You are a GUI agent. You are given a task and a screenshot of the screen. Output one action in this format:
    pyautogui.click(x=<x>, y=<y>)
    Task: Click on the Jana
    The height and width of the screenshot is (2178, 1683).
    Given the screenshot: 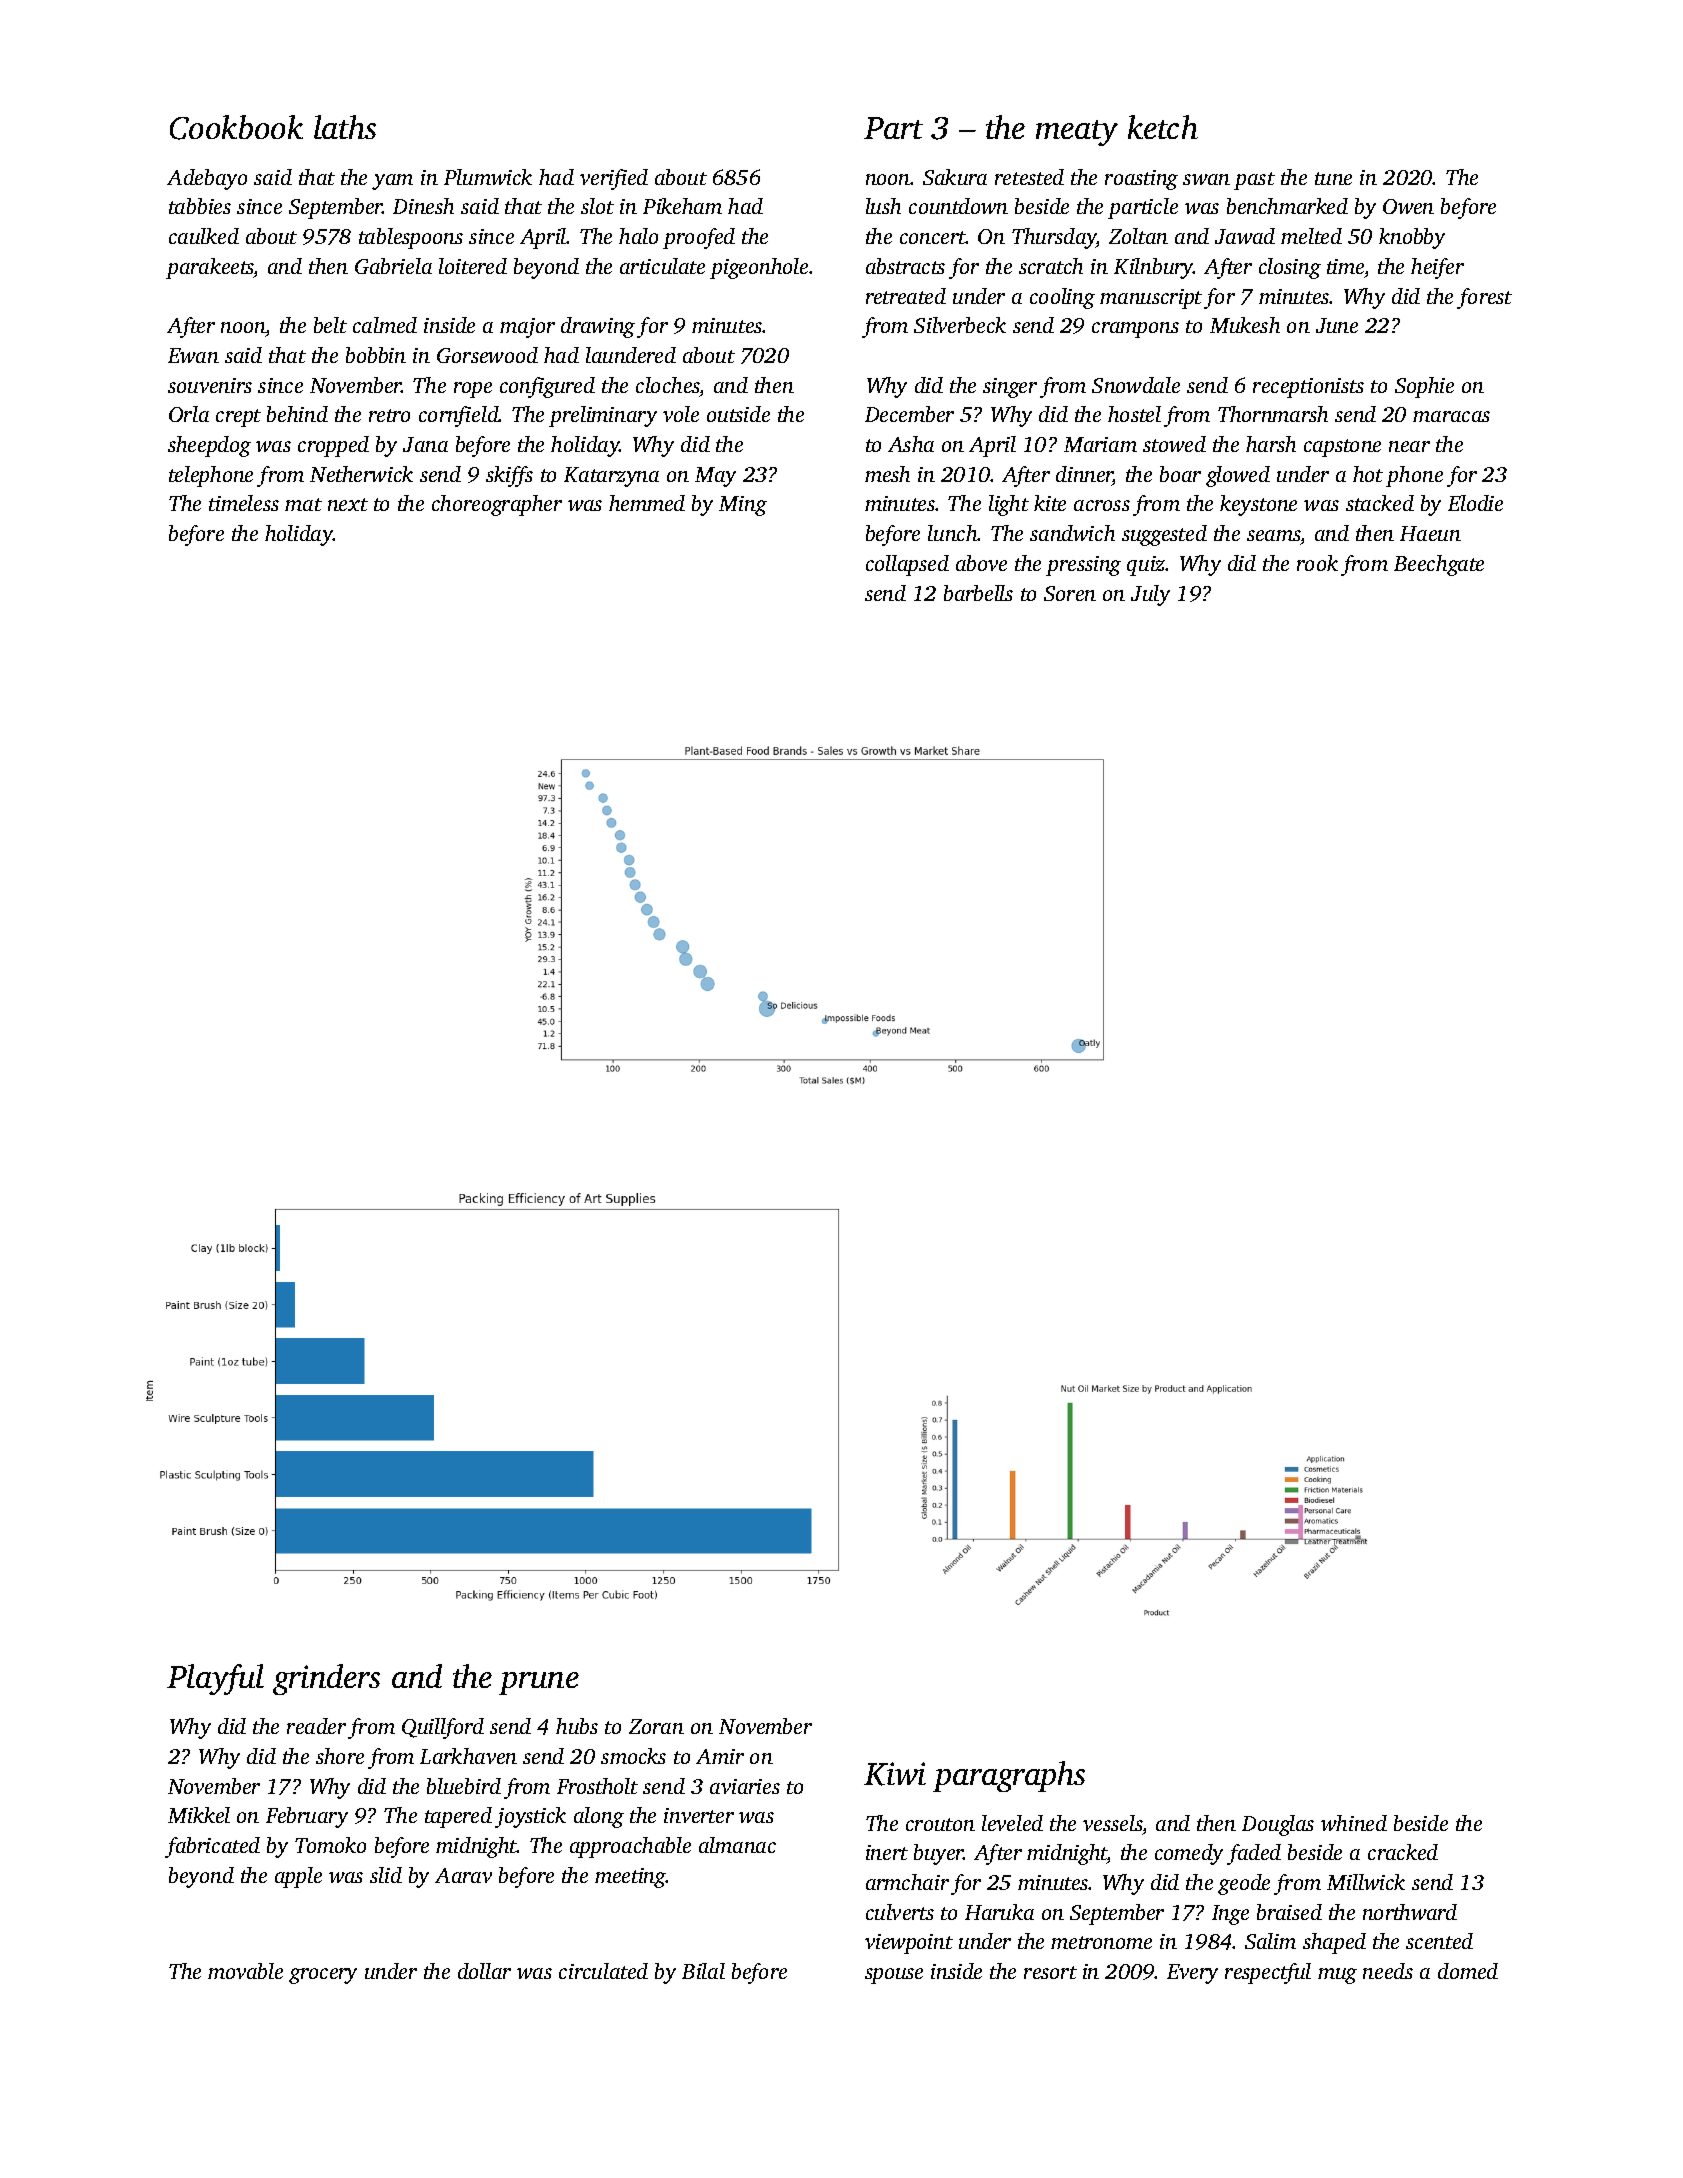 What is the action you would take?
    pyautogui.click(x=425, y=444)
